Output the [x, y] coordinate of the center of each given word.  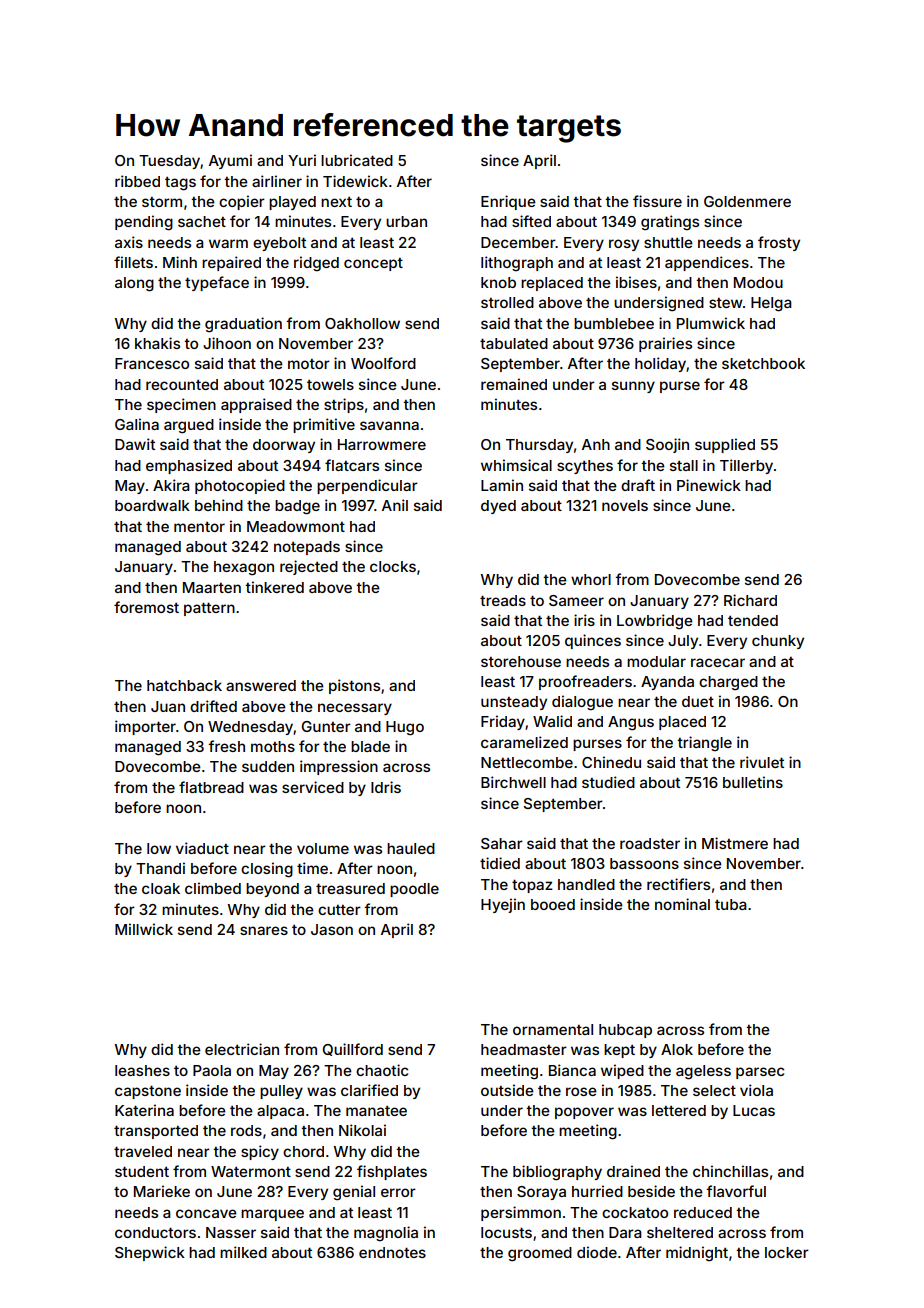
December [518, 242]
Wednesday [250, 728]
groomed [540, 1254]
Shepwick [150, 1253]
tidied [500, 863]
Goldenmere [747, 201]
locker [787, 1252]
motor [309, 364]
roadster [650, 843]
